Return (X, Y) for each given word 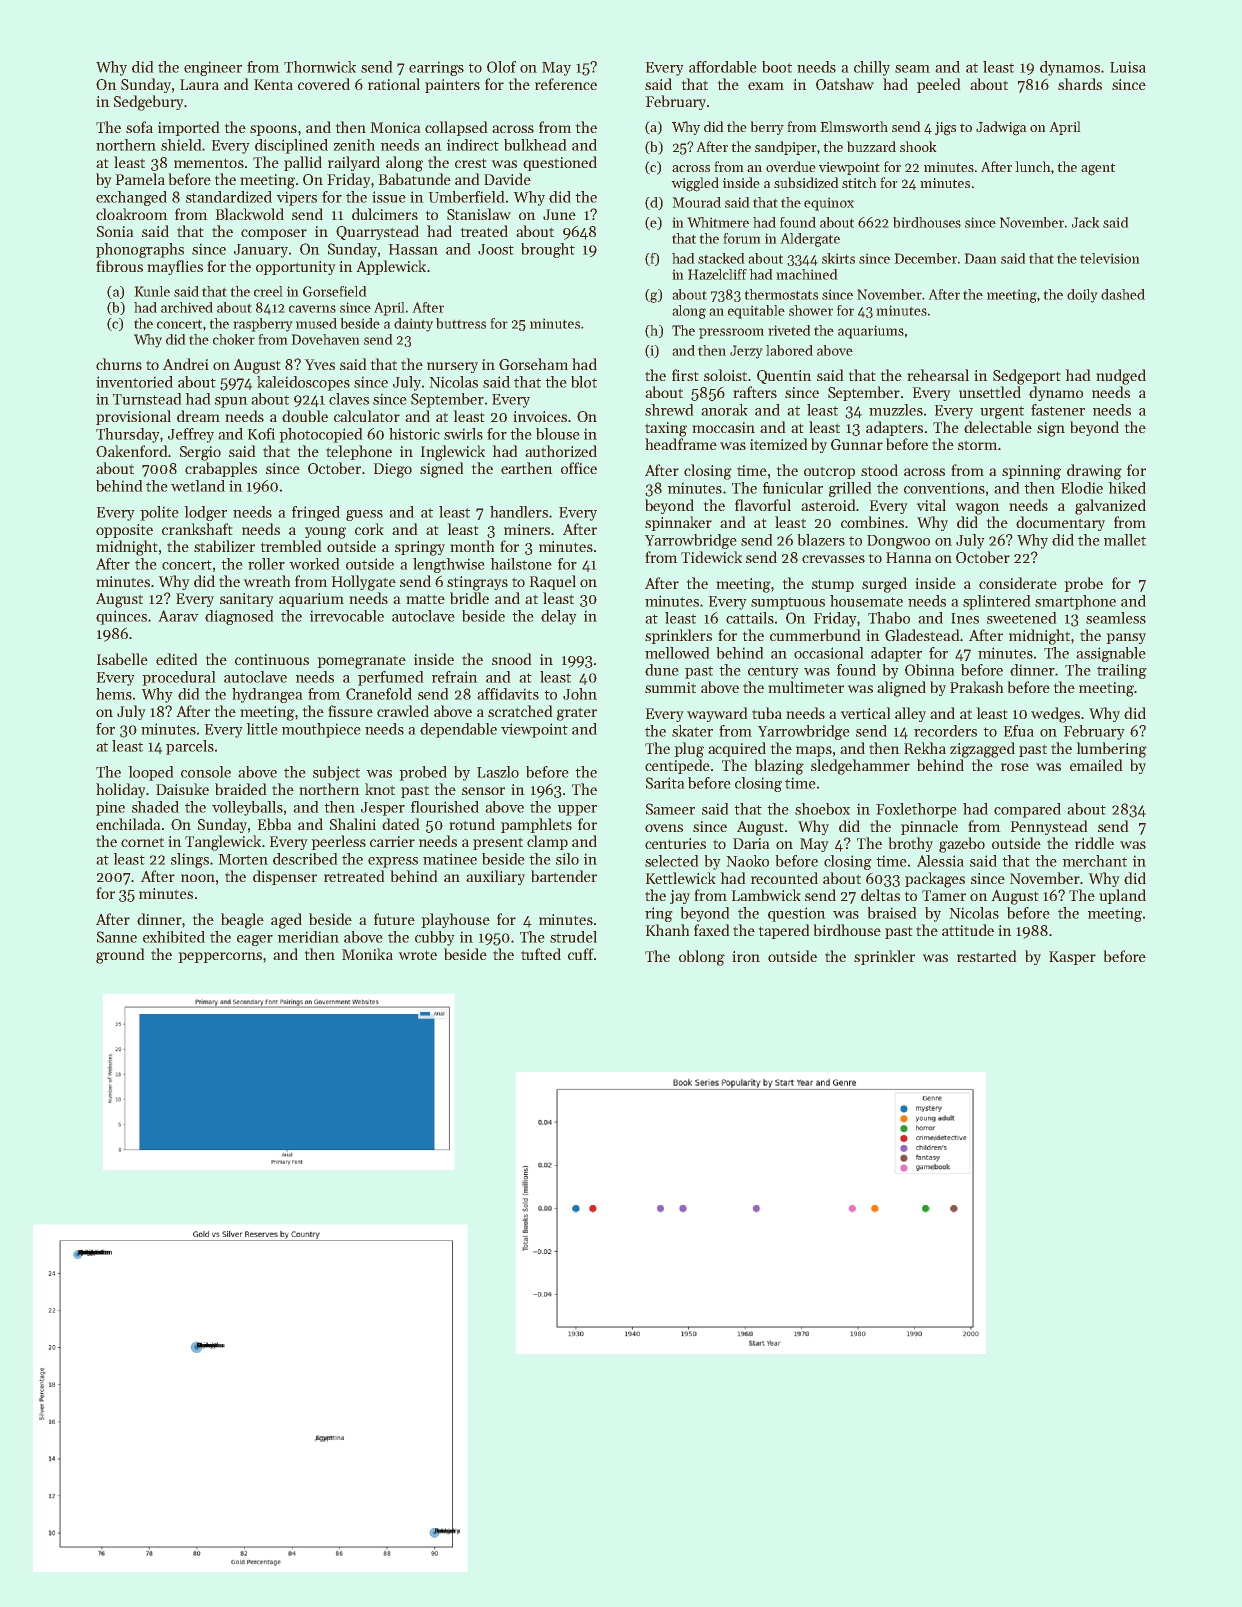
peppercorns (220, 957)
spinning (1031, 472)
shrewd (669, 410)
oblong (702, 958)
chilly (872, 68)
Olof (501, 67)
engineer (213, 69)
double (305, 416)
